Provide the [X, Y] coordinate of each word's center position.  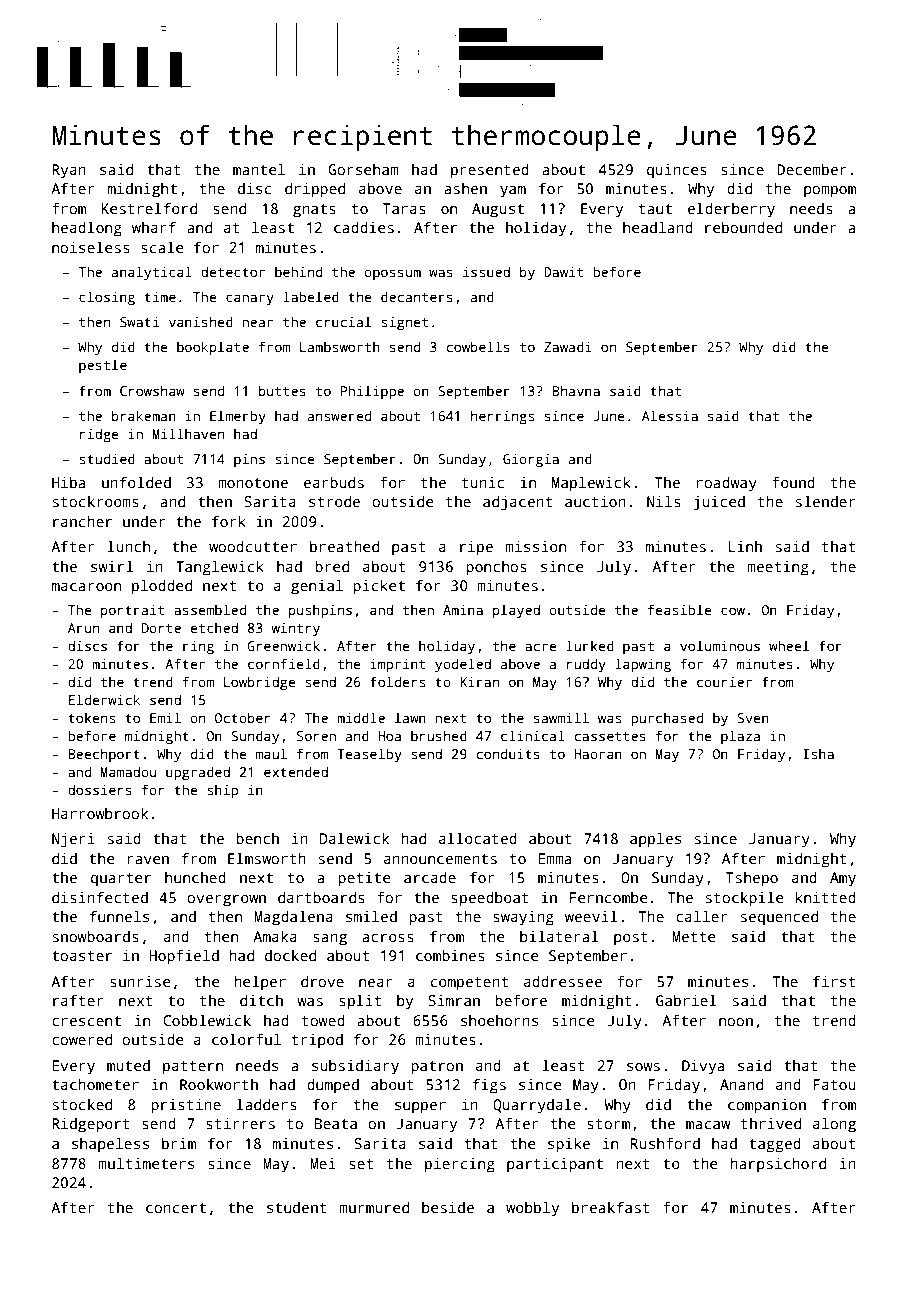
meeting [778, 568]
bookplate [213, 348]
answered [339, 415]
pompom [830, 192]
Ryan [69, 171]
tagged [775, 1145]
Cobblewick [207, 1020]
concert [176, 1208]
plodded [162, 587]
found [793, 482]
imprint [397, 665]
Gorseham [364, 169]
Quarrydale [537, 1106]
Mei [323, 1163]
